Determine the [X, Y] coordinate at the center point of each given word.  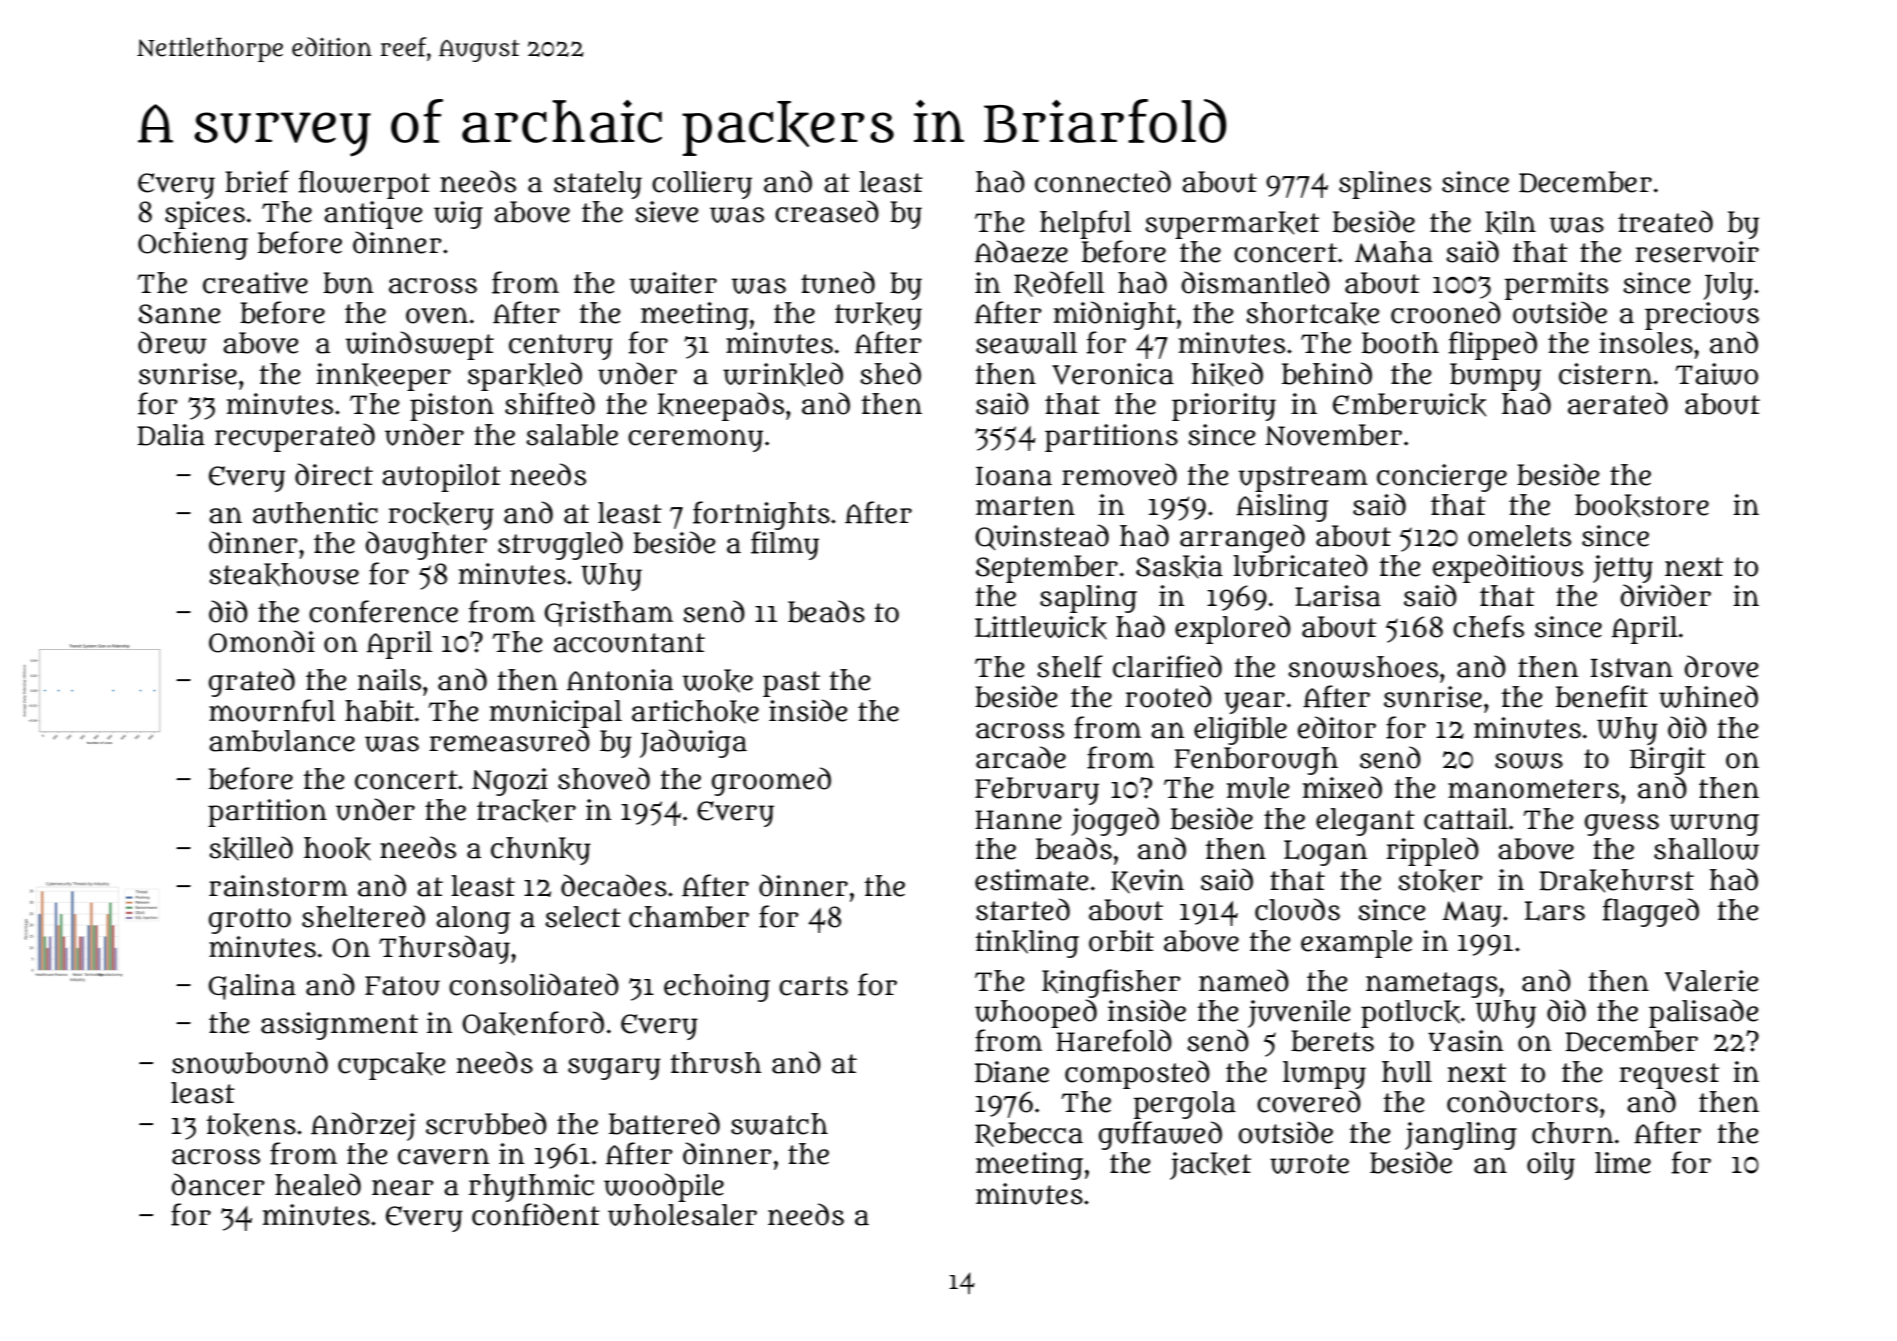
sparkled [525, 376]
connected [1103, 181]
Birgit [1668, 761]
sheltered [363, 916]
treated [1665, 221]
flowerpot [364, 184]
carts [813, 986]
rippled [1432, 851]
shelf [1070, 666]
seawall [1026, 343]
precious [1702, 316]
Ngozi [510, 782]
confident [536, 1214]
